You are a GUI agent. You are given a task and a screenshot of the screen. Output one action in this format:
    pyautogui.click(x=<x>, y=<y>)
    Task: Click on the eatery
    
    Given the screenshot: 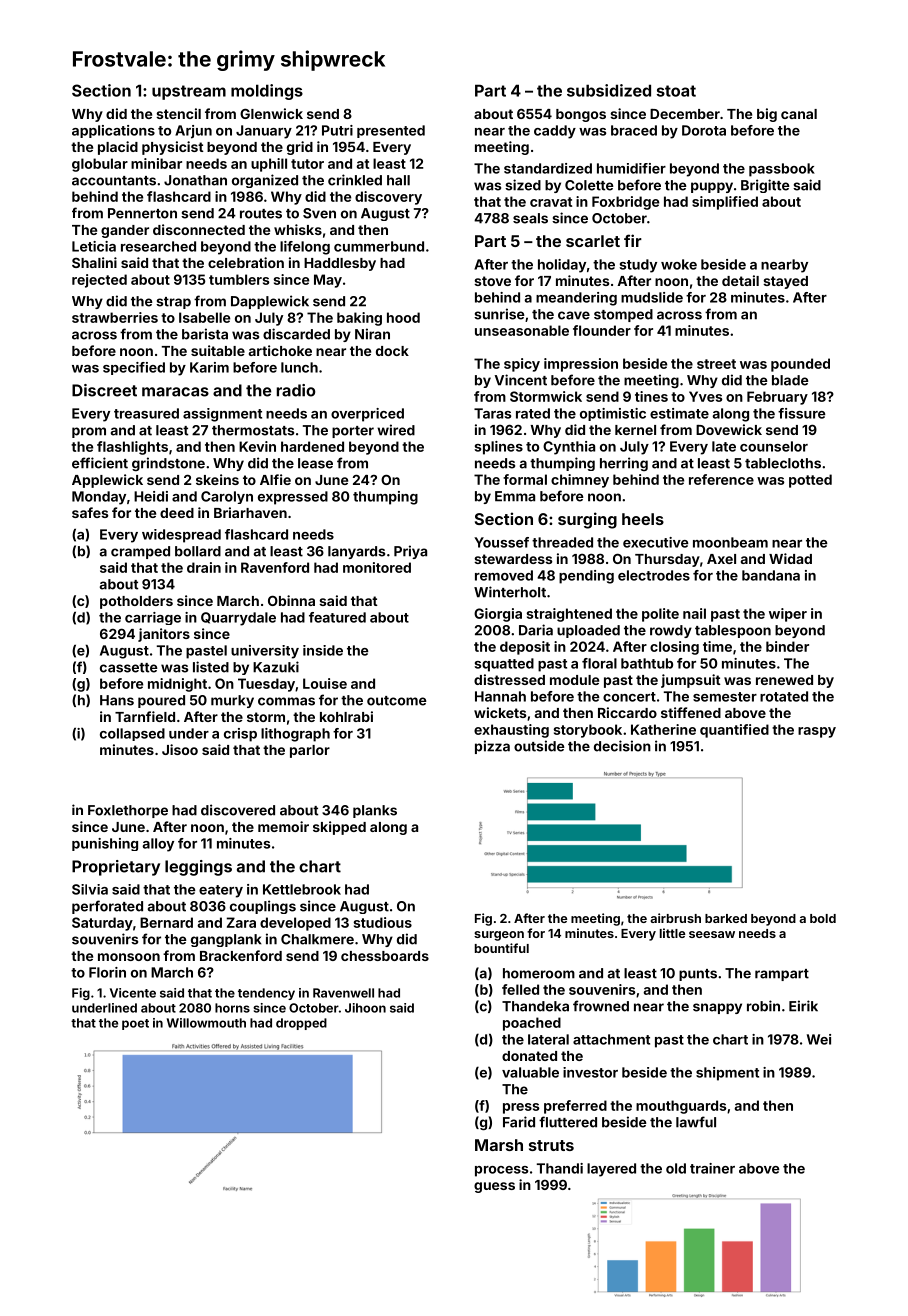 What is the action you would take?
    pyautogui.click(x=221, y=891)
